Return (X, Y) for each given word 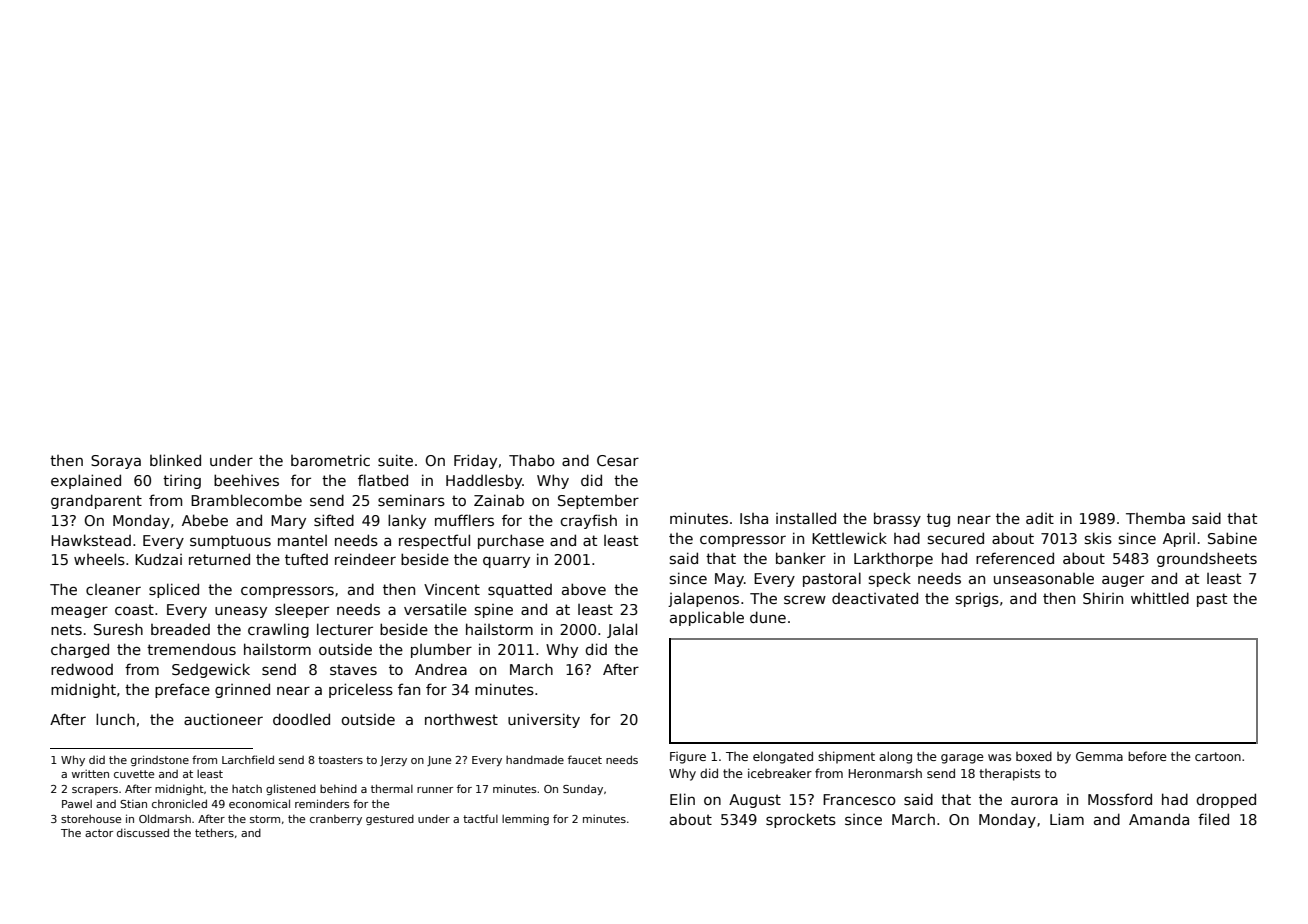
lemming (525, 819)
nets (66, 629)
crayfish (588, 521)
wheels (99, 559)
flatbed (383, 480)
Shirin (1103, 598)
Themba (1155, 518)
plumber (441, 650)
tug (938, 520)
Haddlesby (484, 481)
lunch (115, 719)
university (544, 720)
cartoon (1218, 756)
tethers (214, 832)
